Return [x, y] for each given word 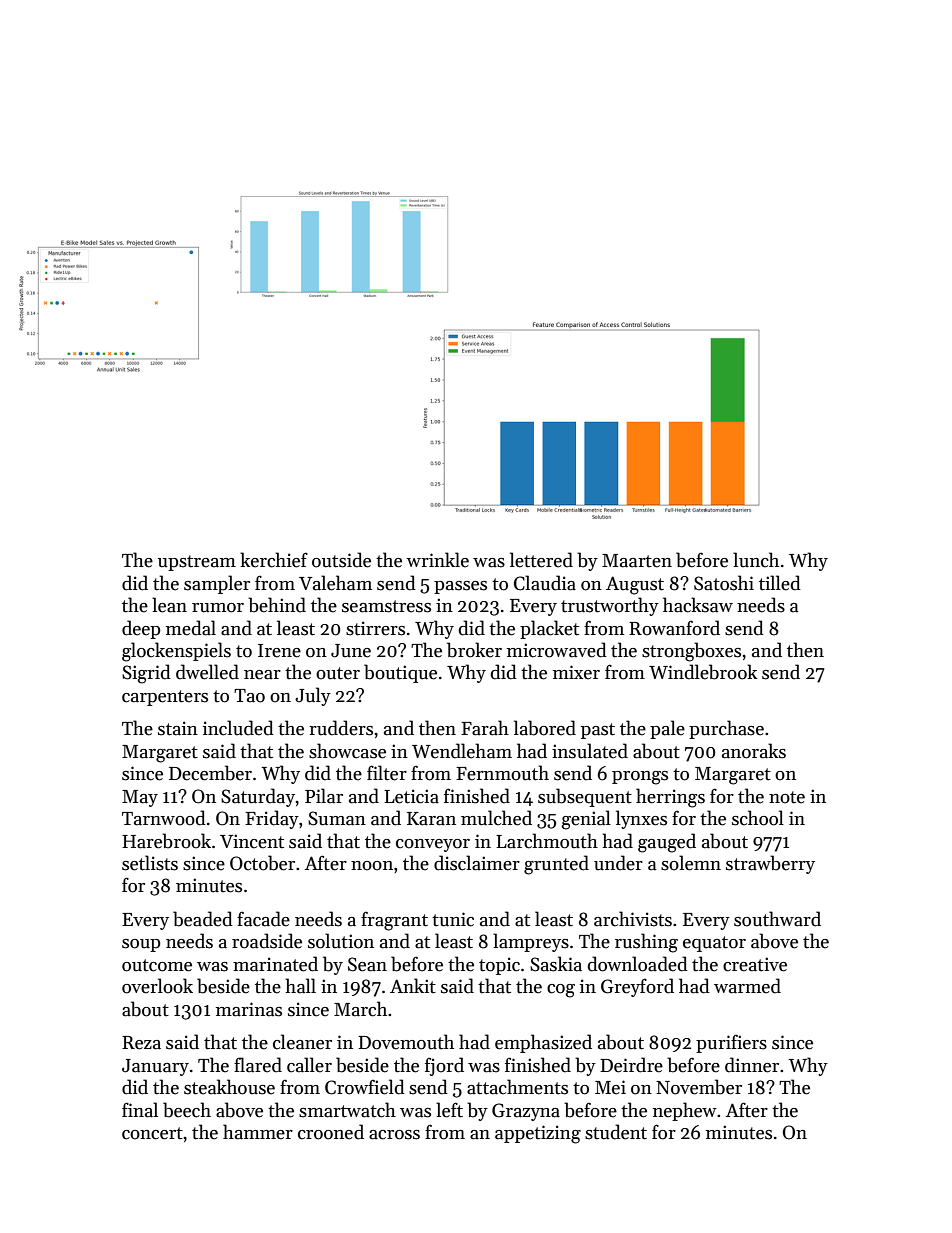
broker [474, 650]
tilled [780, 583]
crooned [331, 1132]
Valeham [335, 583]
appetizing [538, 1134]
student [616, 1132]
